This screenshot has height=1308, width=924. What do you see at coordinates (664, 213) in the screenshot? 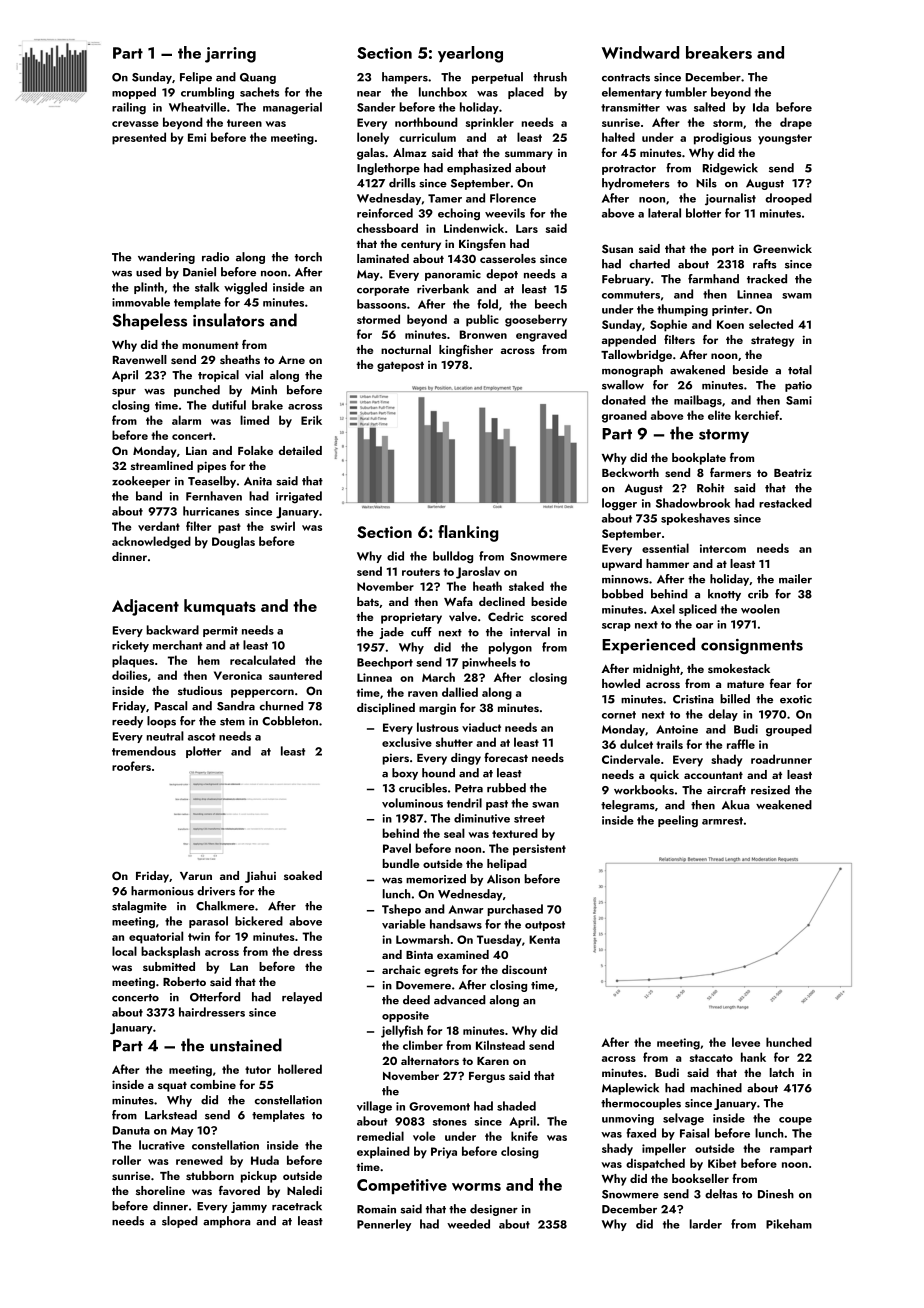
I see `lateral` at bounding box center [664, 213].
